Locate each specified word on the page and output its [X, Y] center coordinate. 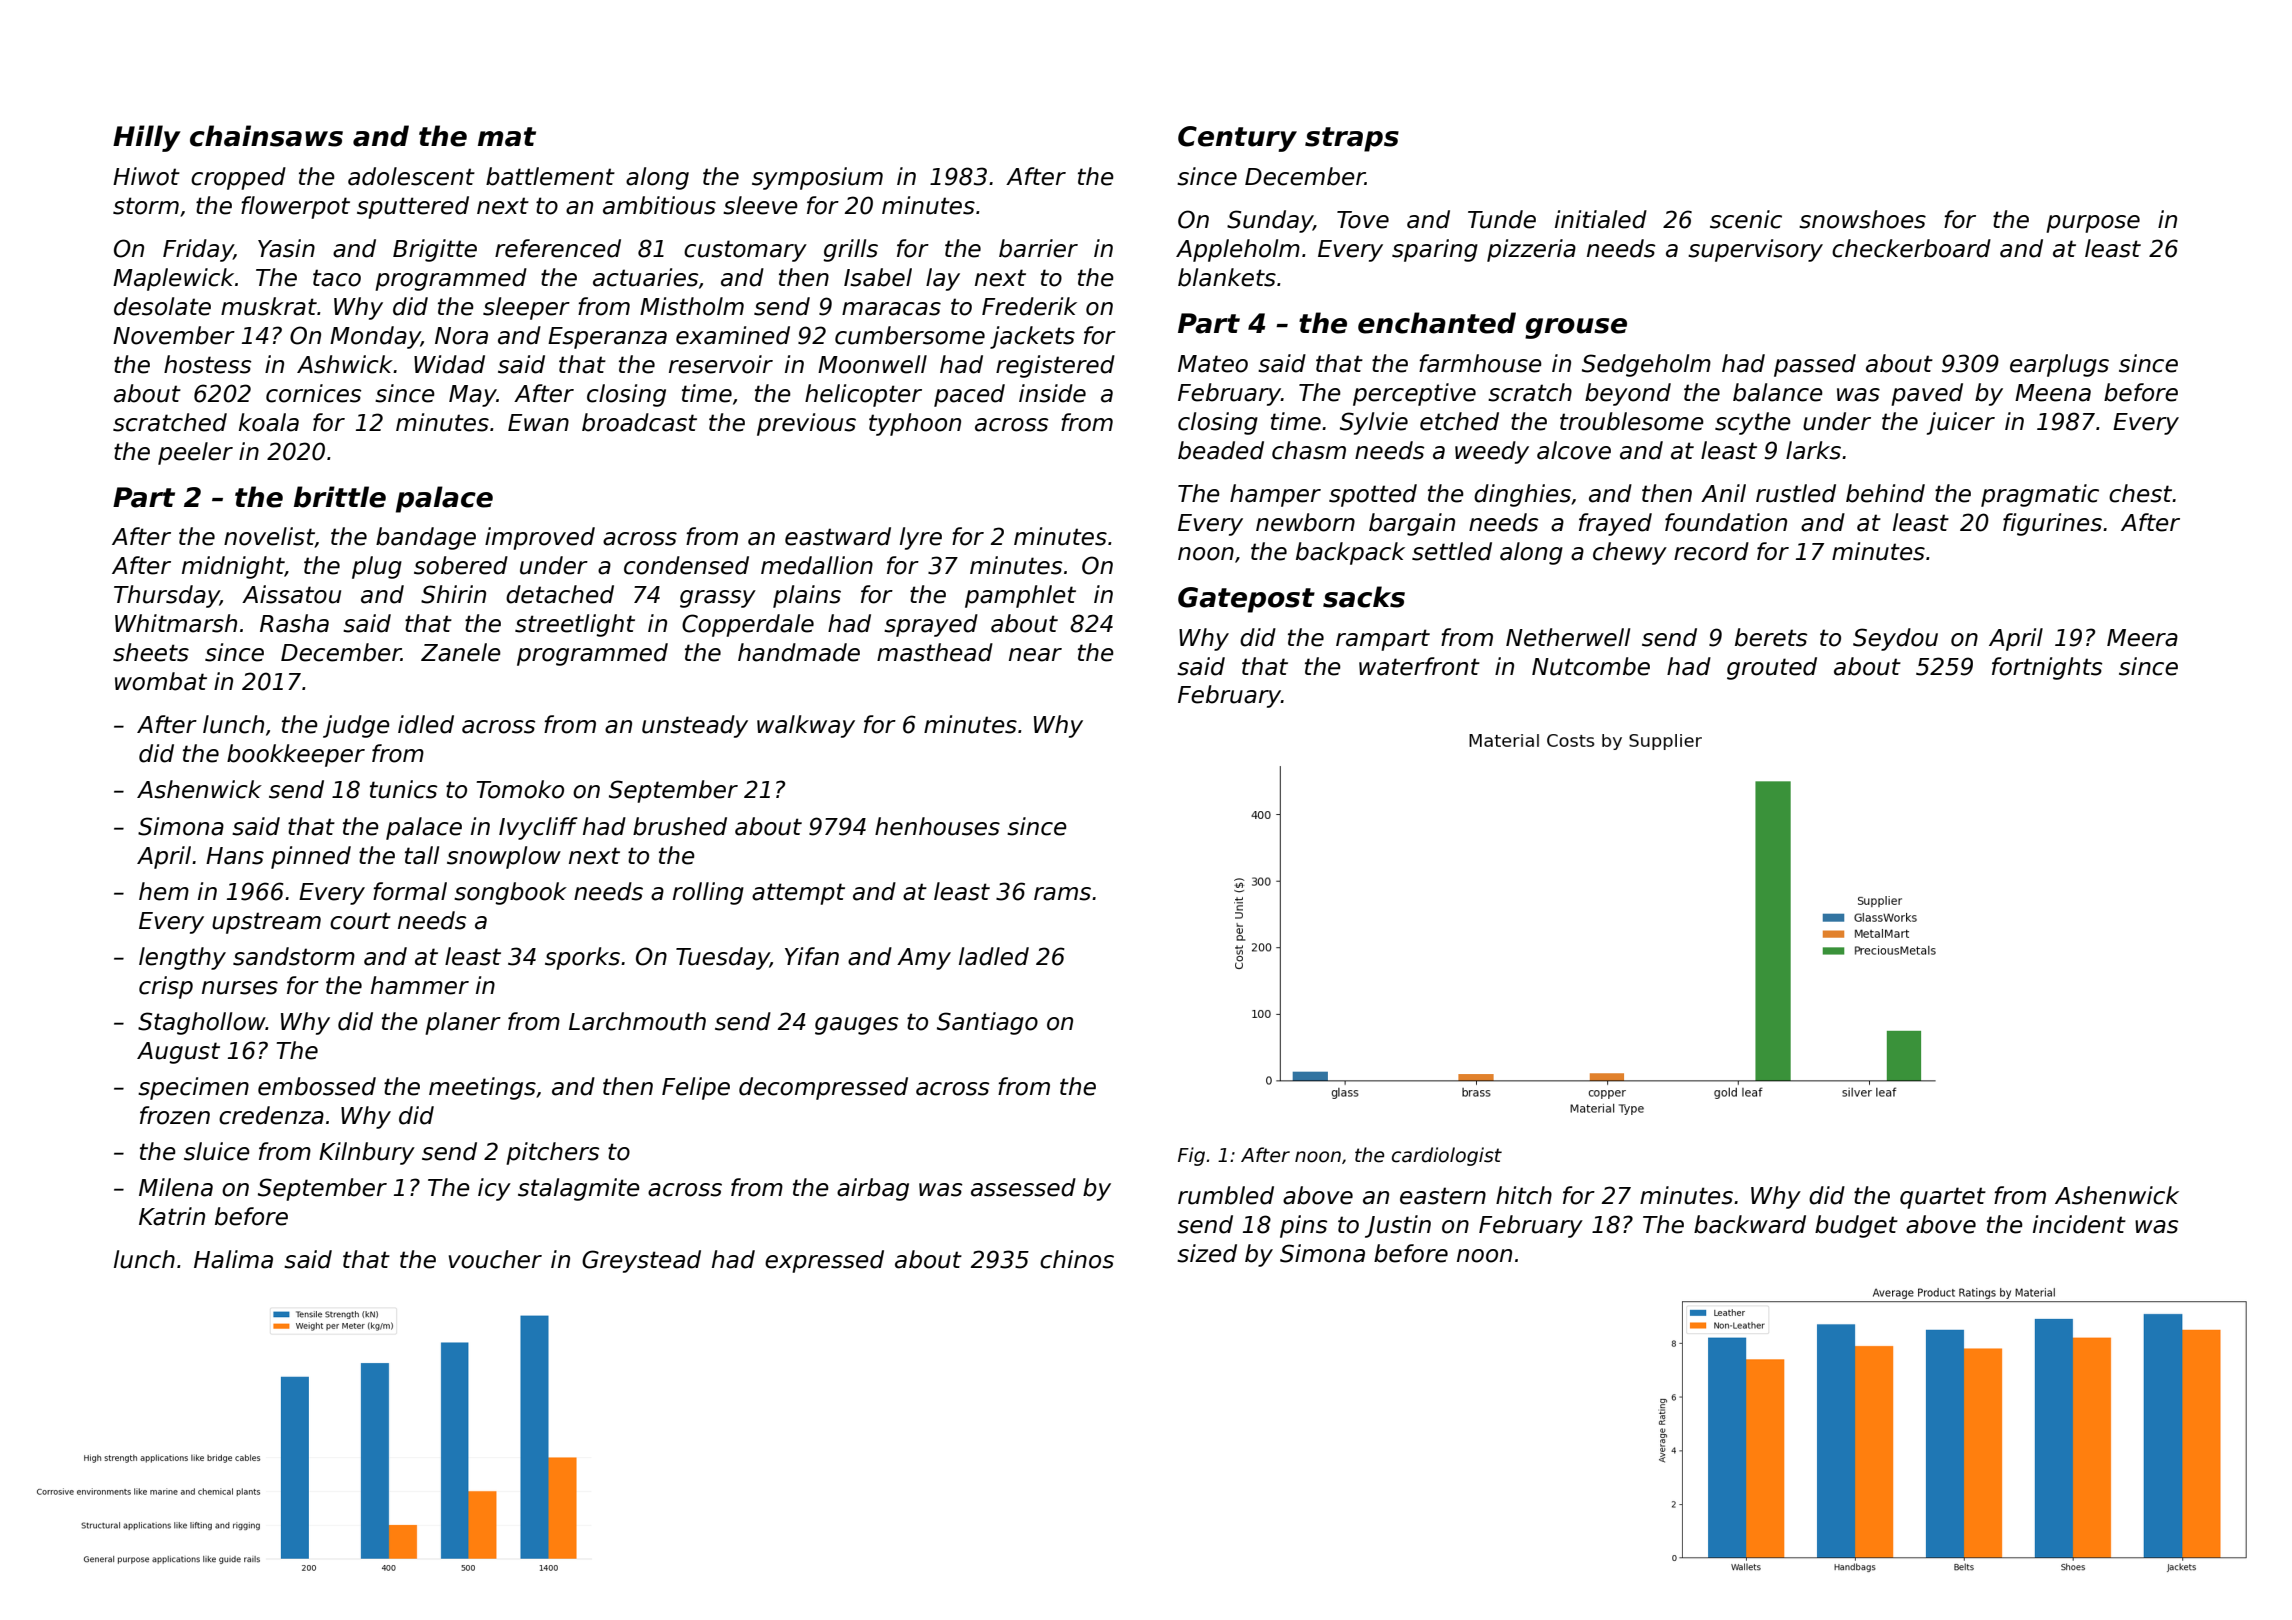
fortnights [2047, 668]
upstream [266, 923]
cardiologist [1447, 1156]
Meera [2142, 638]
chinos [1077, 1259]
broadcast [639, 422]
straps [1352, 139]
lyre [921, 538]
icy [494, 1189]
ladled [994, 956]
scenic [1746, 219]
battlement [550, 176]
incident [2079, 1224]
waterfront [1419, 666]
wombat [161, 681]
